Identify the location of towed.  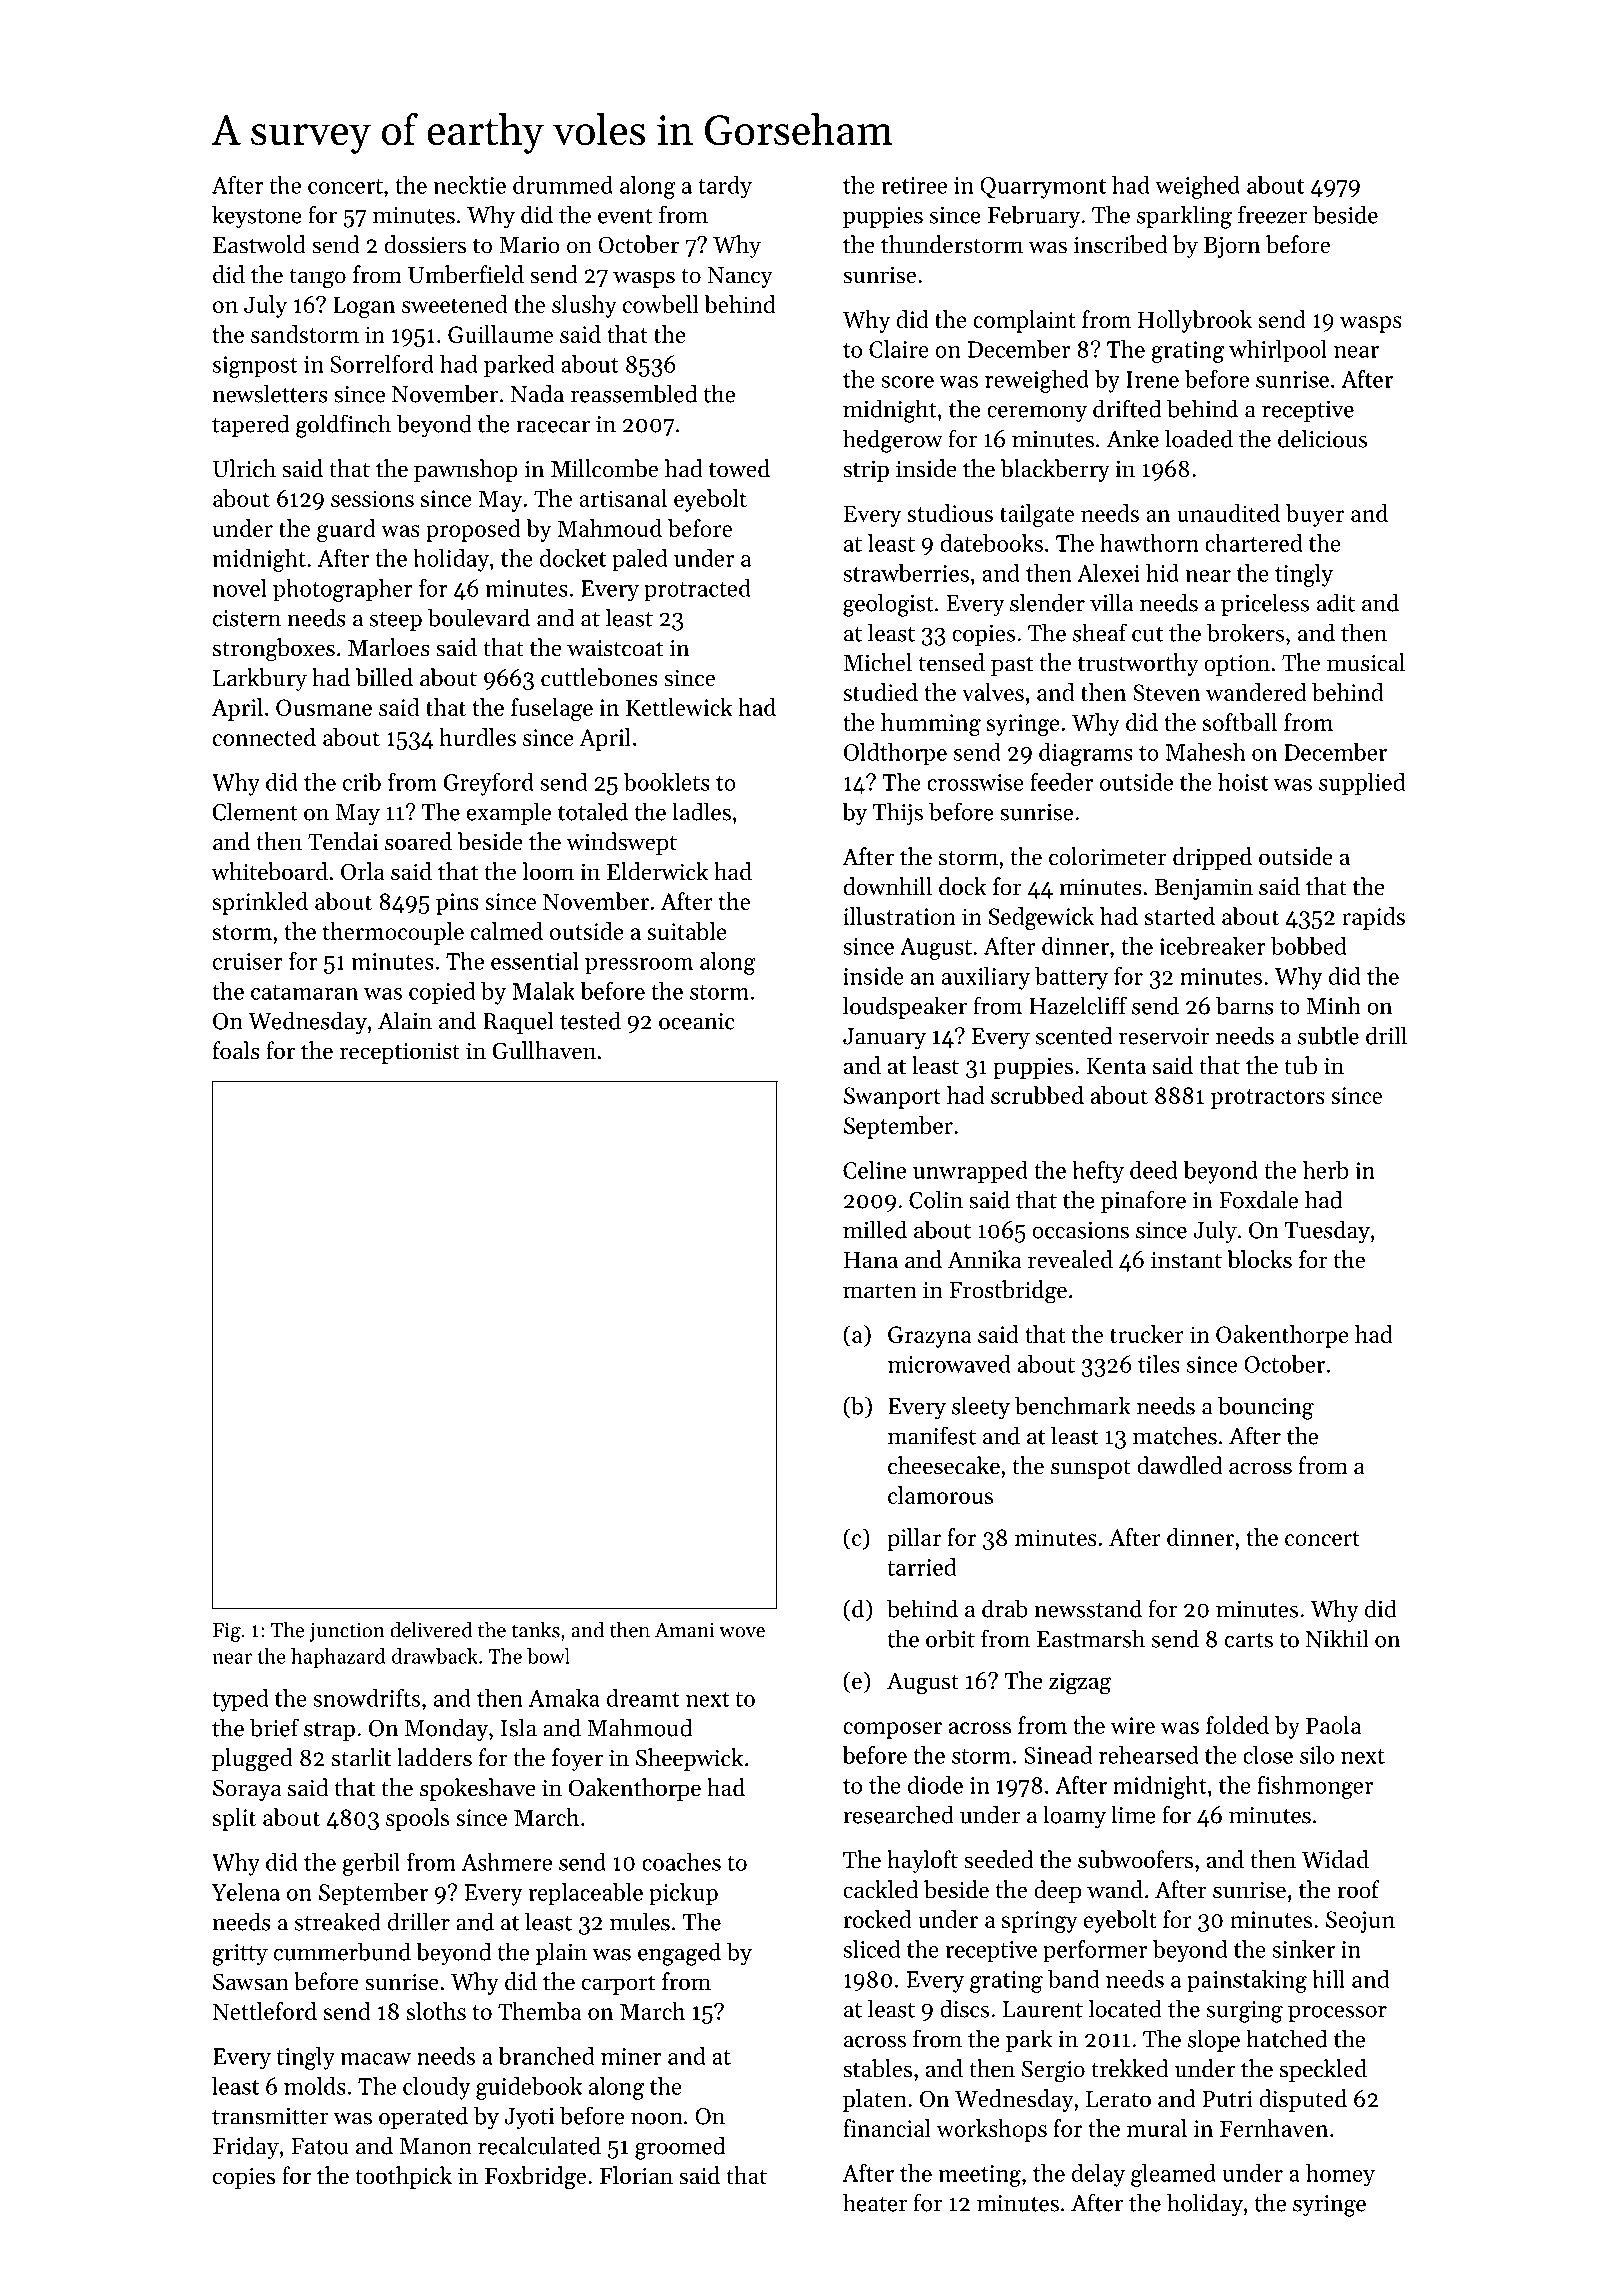
(739, 468).
